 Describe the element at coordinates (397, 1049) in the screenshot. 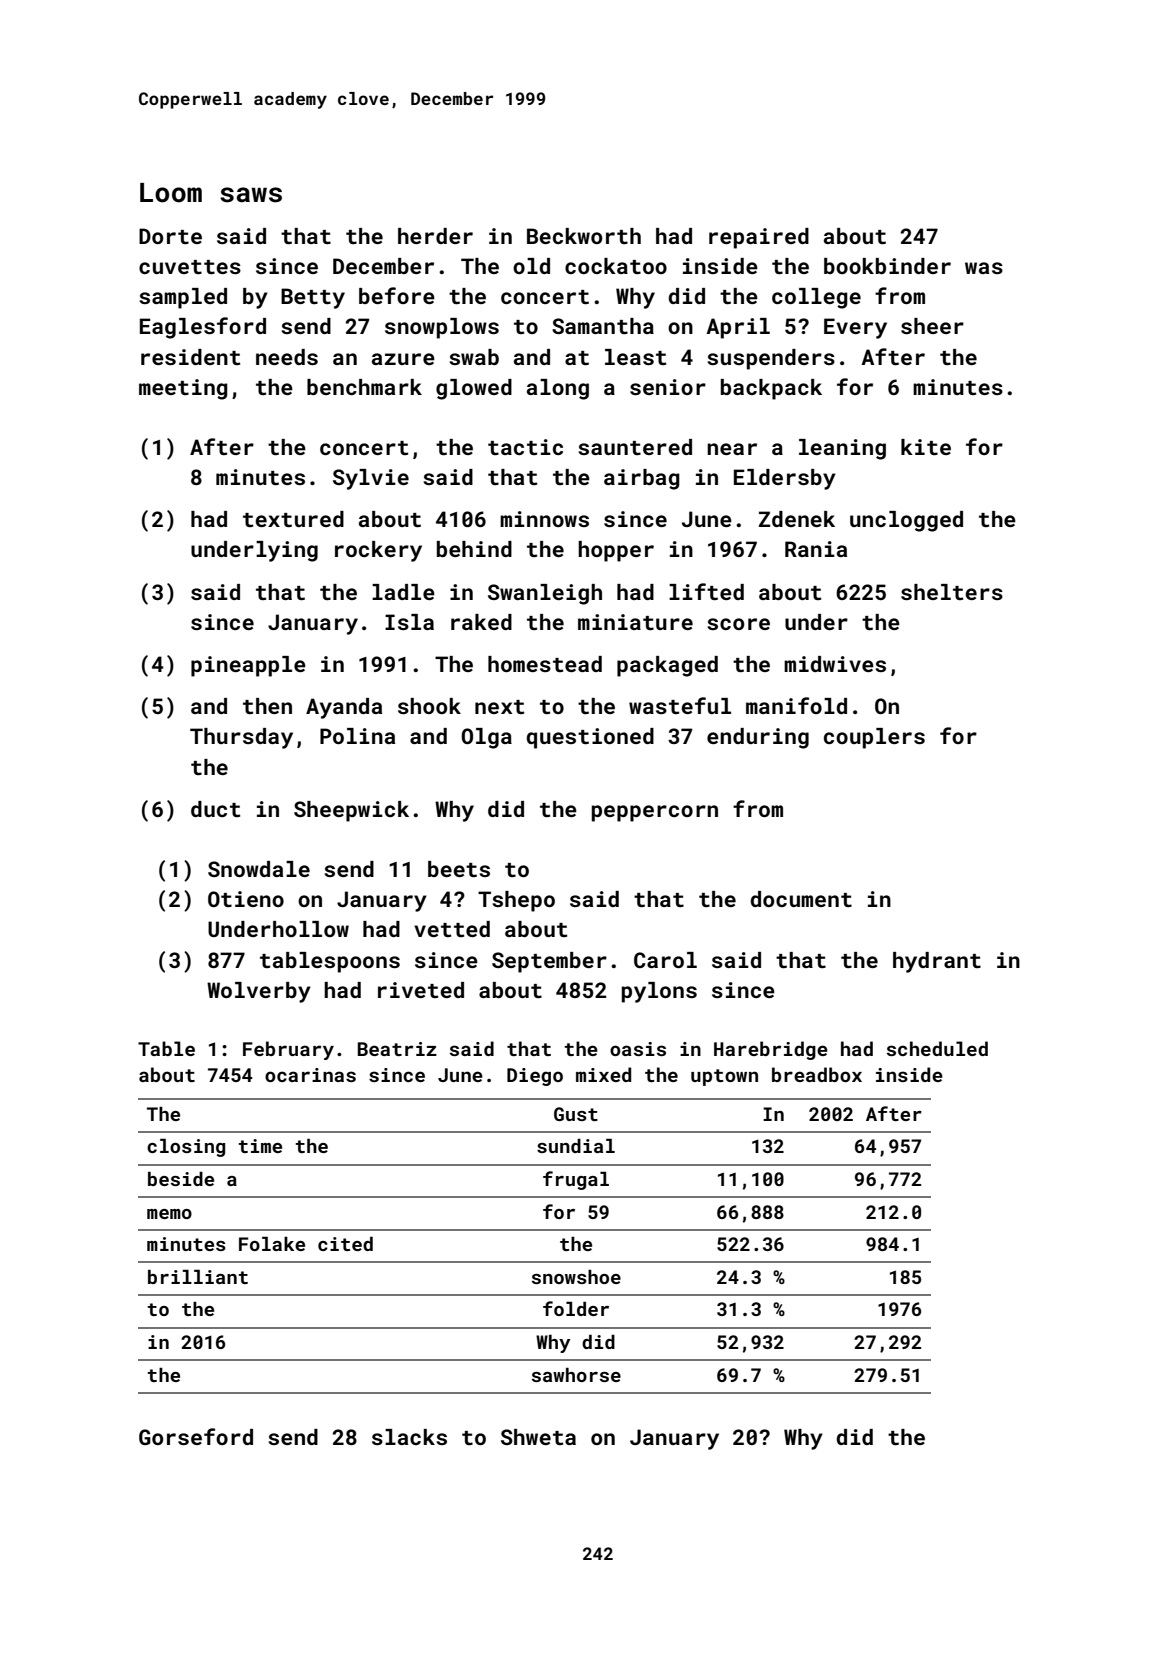

I see `Beatriz` at that location.
